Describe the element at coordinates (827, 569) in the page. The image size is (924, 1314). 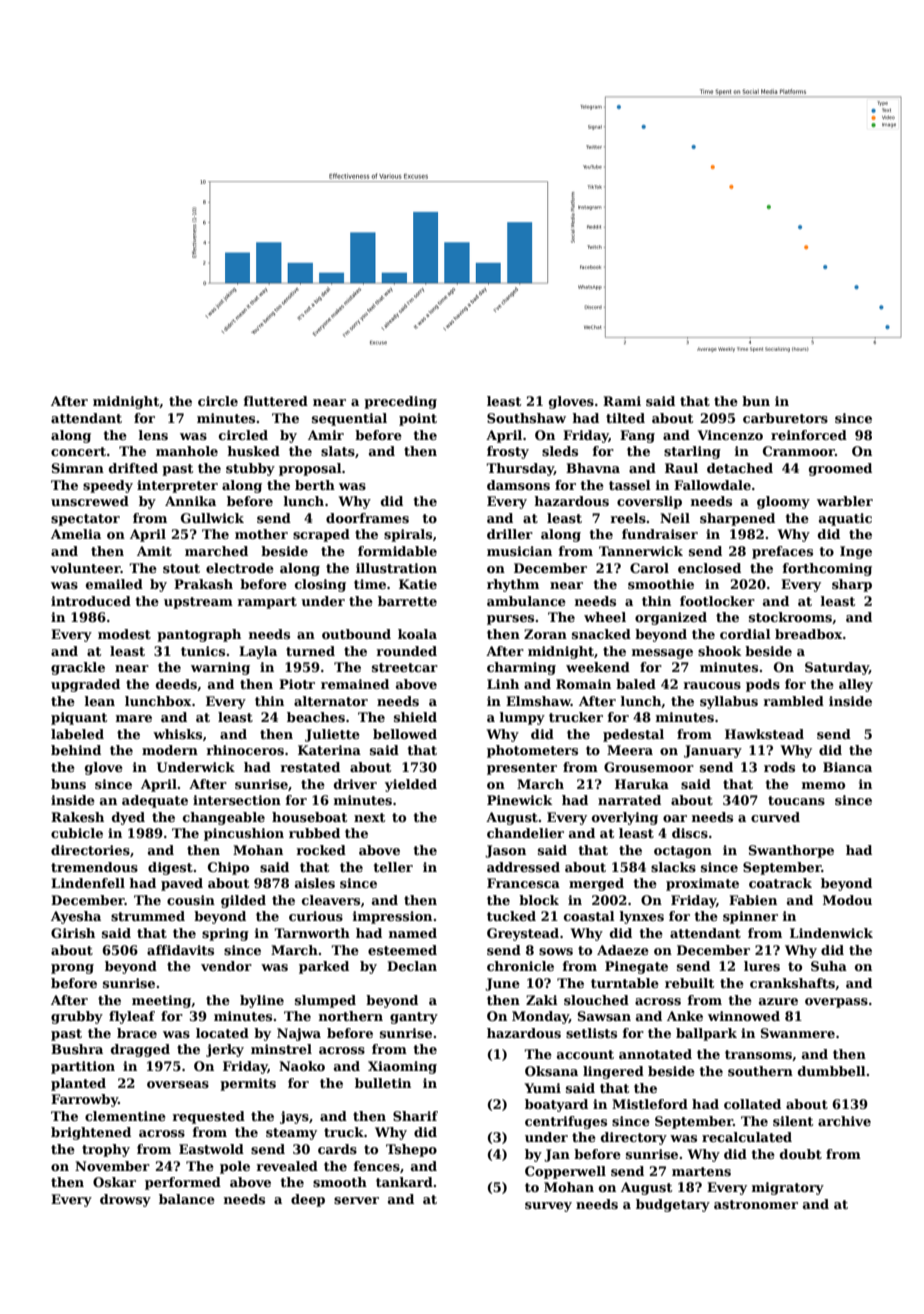
I see `forthcoming` at that location.
